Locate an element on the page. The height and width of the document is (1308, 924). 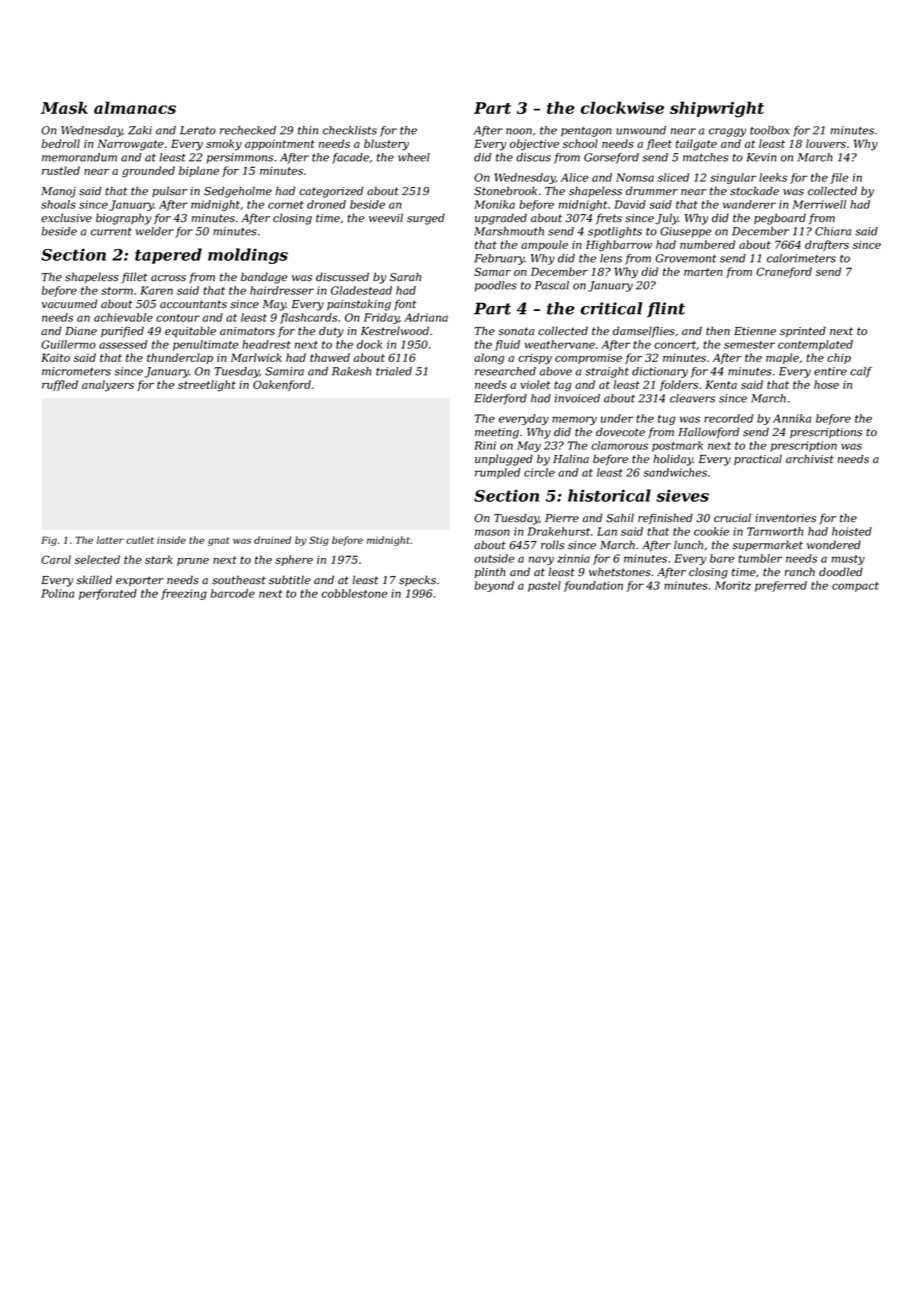
accountants is located at coordinates (193, 304).
